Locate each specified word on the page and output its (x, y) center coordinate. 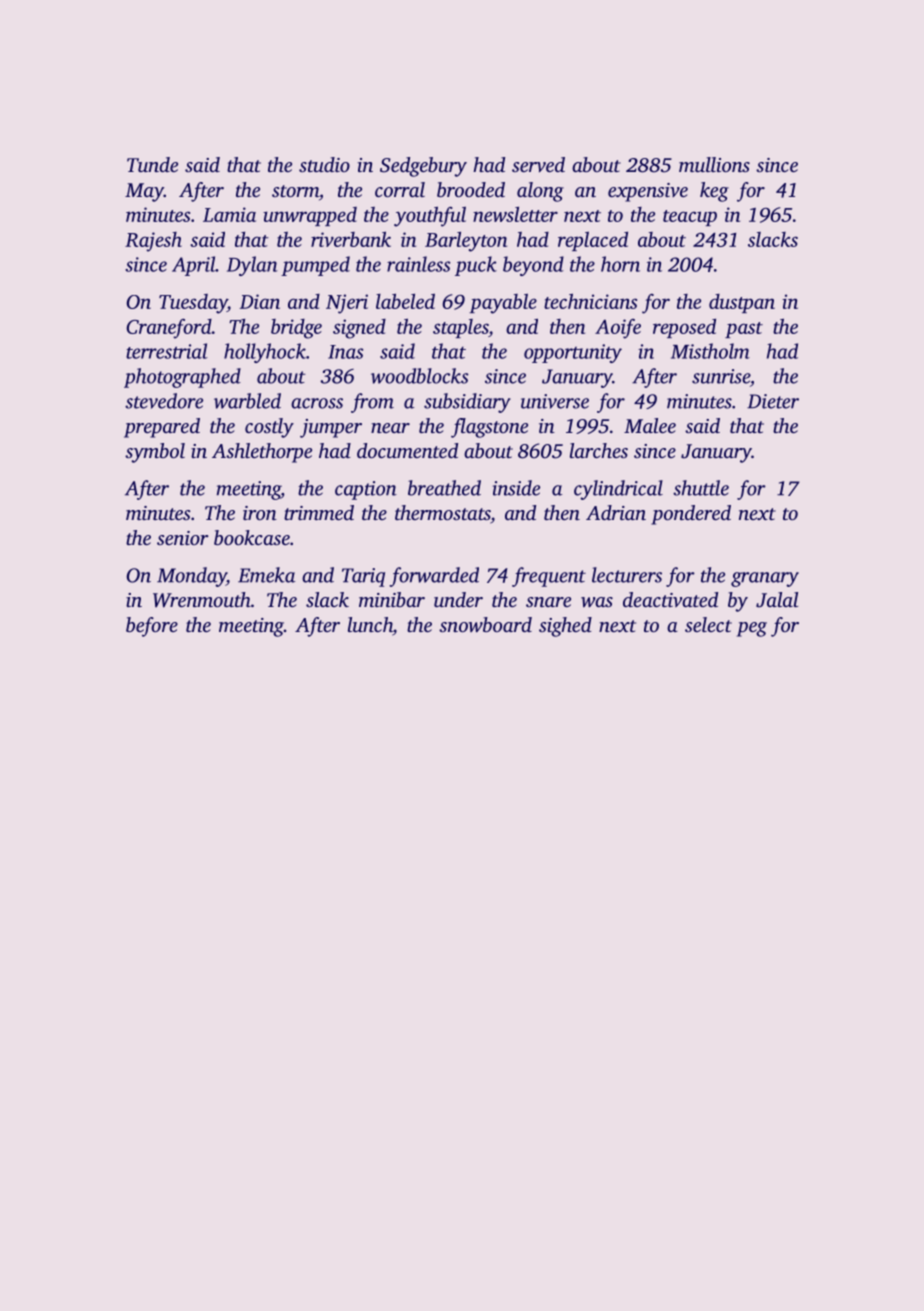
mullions (714, 164)
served (538, 164)
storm (295, 191)
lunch (370, 626)
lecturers (627, 575)
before (152, 627)
